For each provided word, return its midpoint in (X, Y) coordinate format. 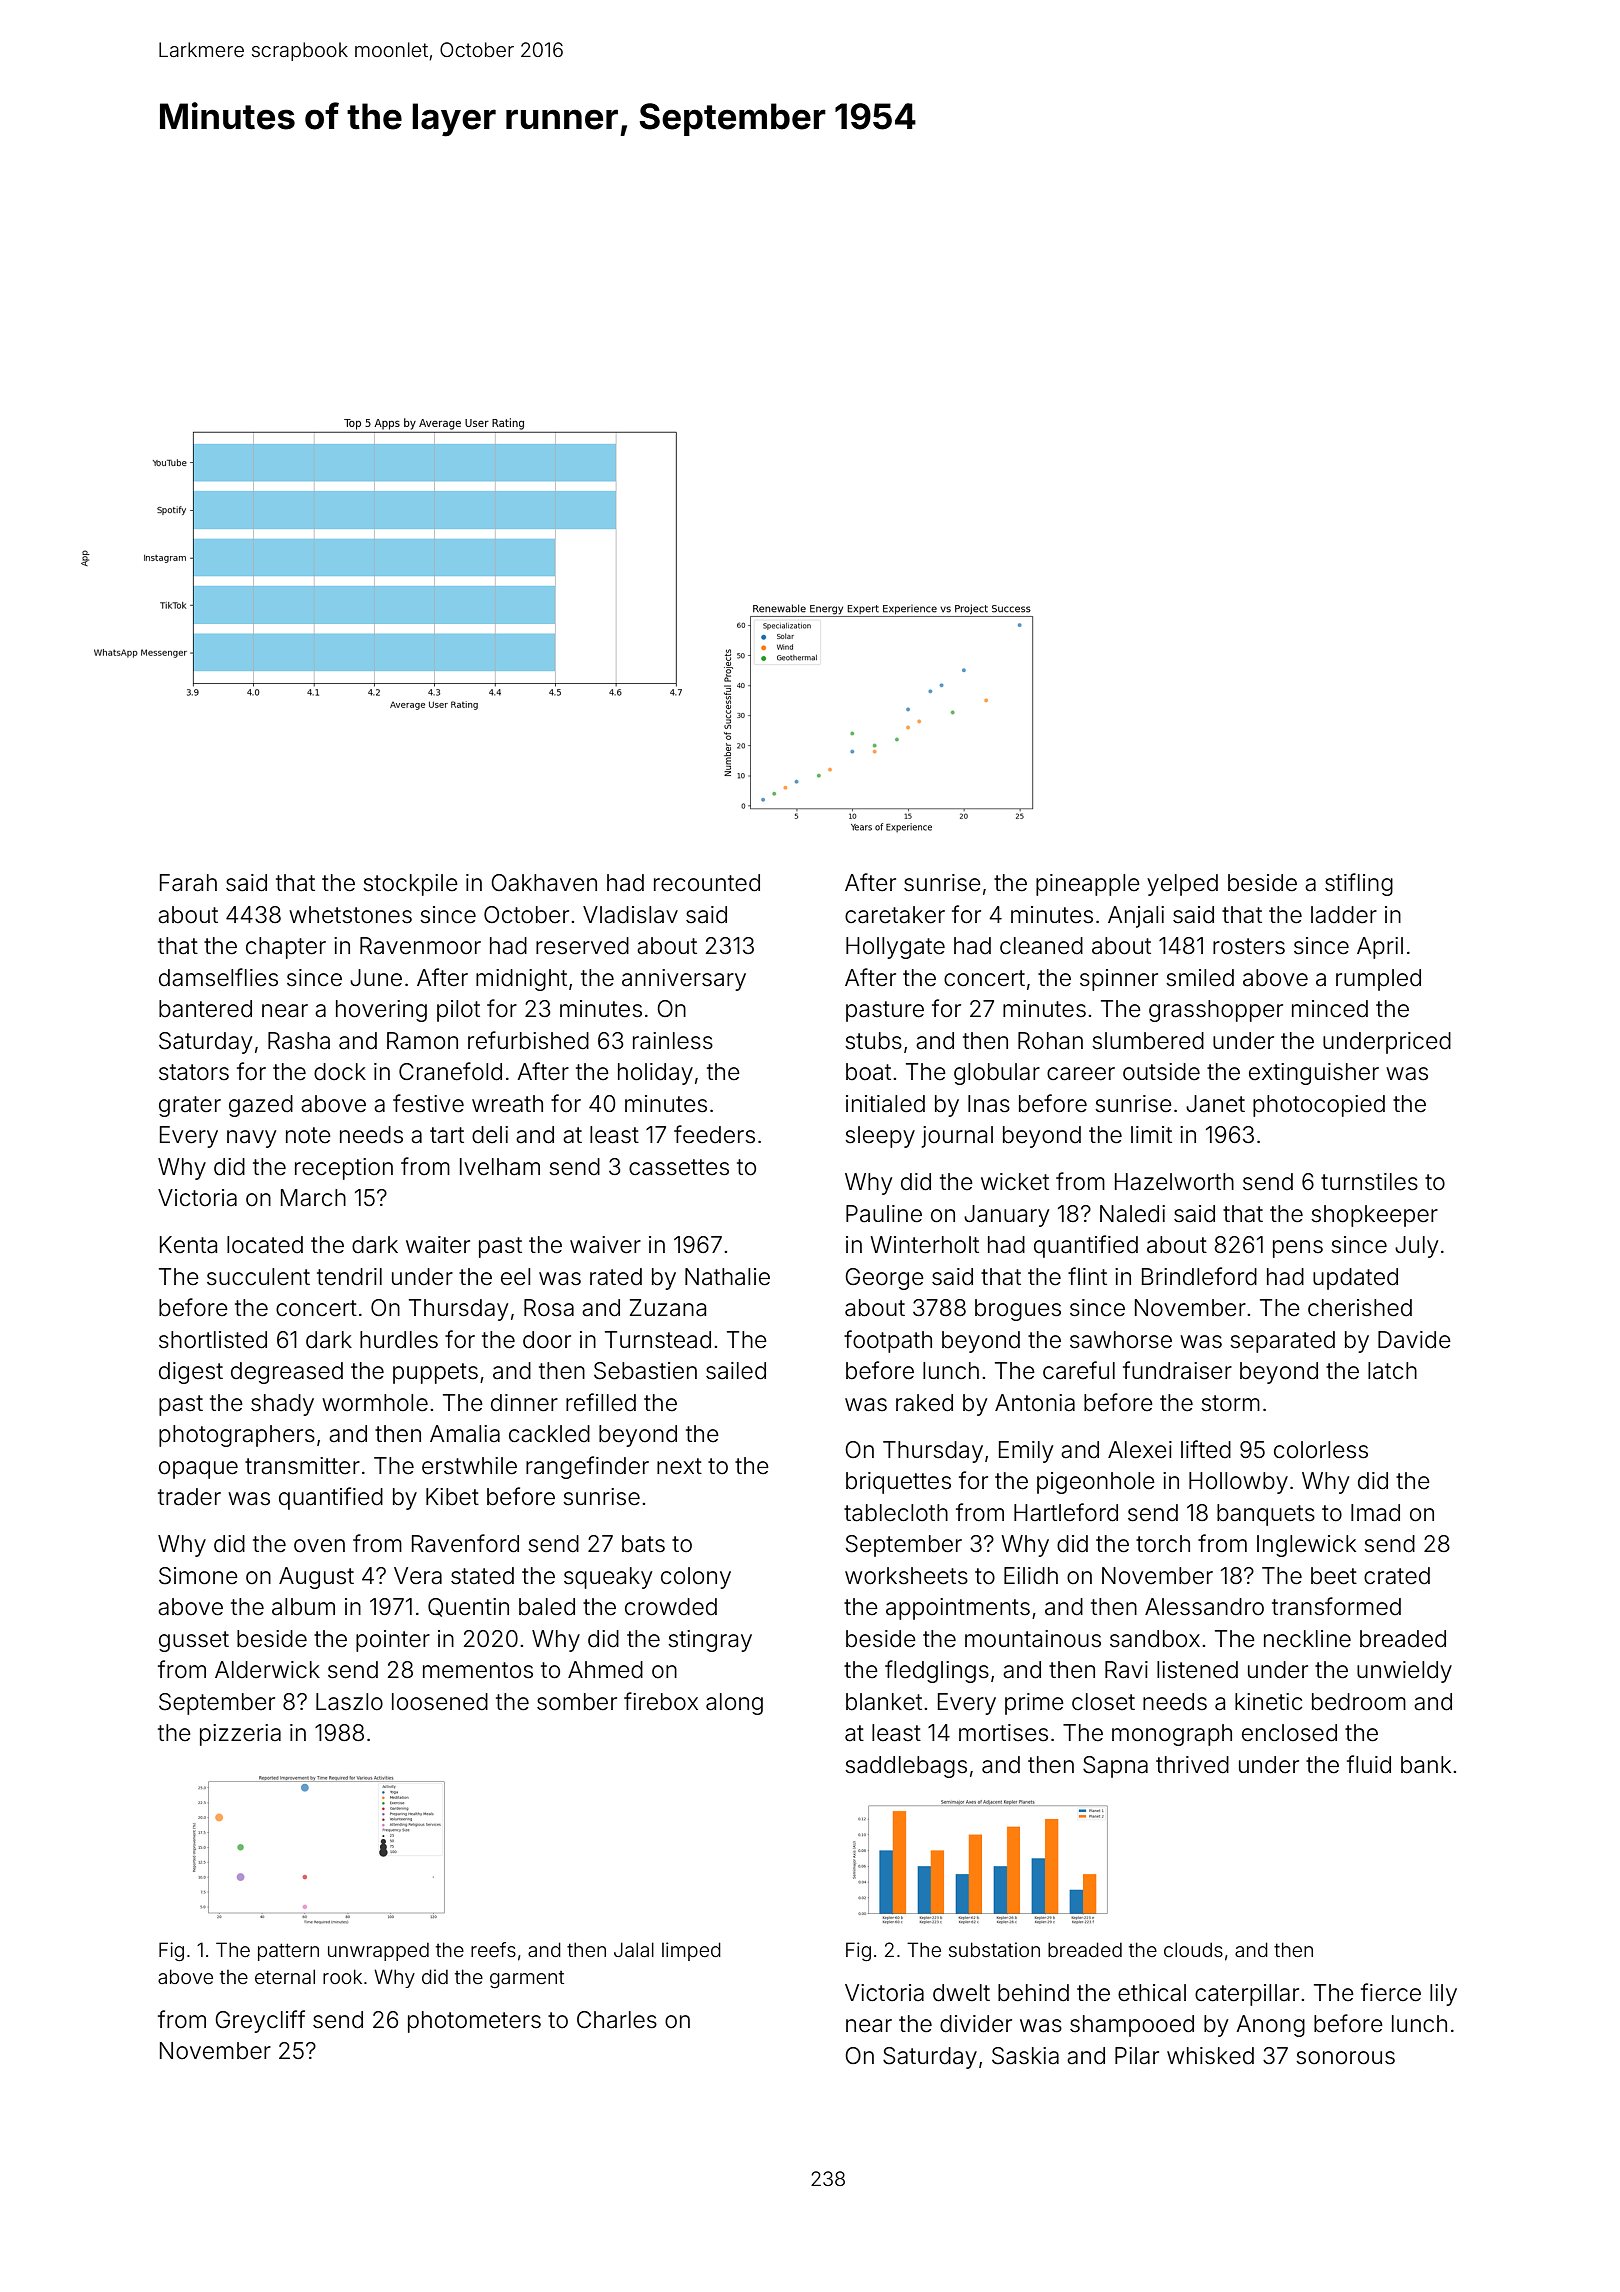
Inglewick (1306, 1546)
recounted (707, 883)
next (679, 1466)
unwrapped (378, 1952)
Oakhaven (544, 883)
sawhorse (1121, 1340)
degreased (287, 1373)
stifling (1359, 884)
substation (994, 1949)
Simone (198, 1576)
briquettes (898, 1483)
